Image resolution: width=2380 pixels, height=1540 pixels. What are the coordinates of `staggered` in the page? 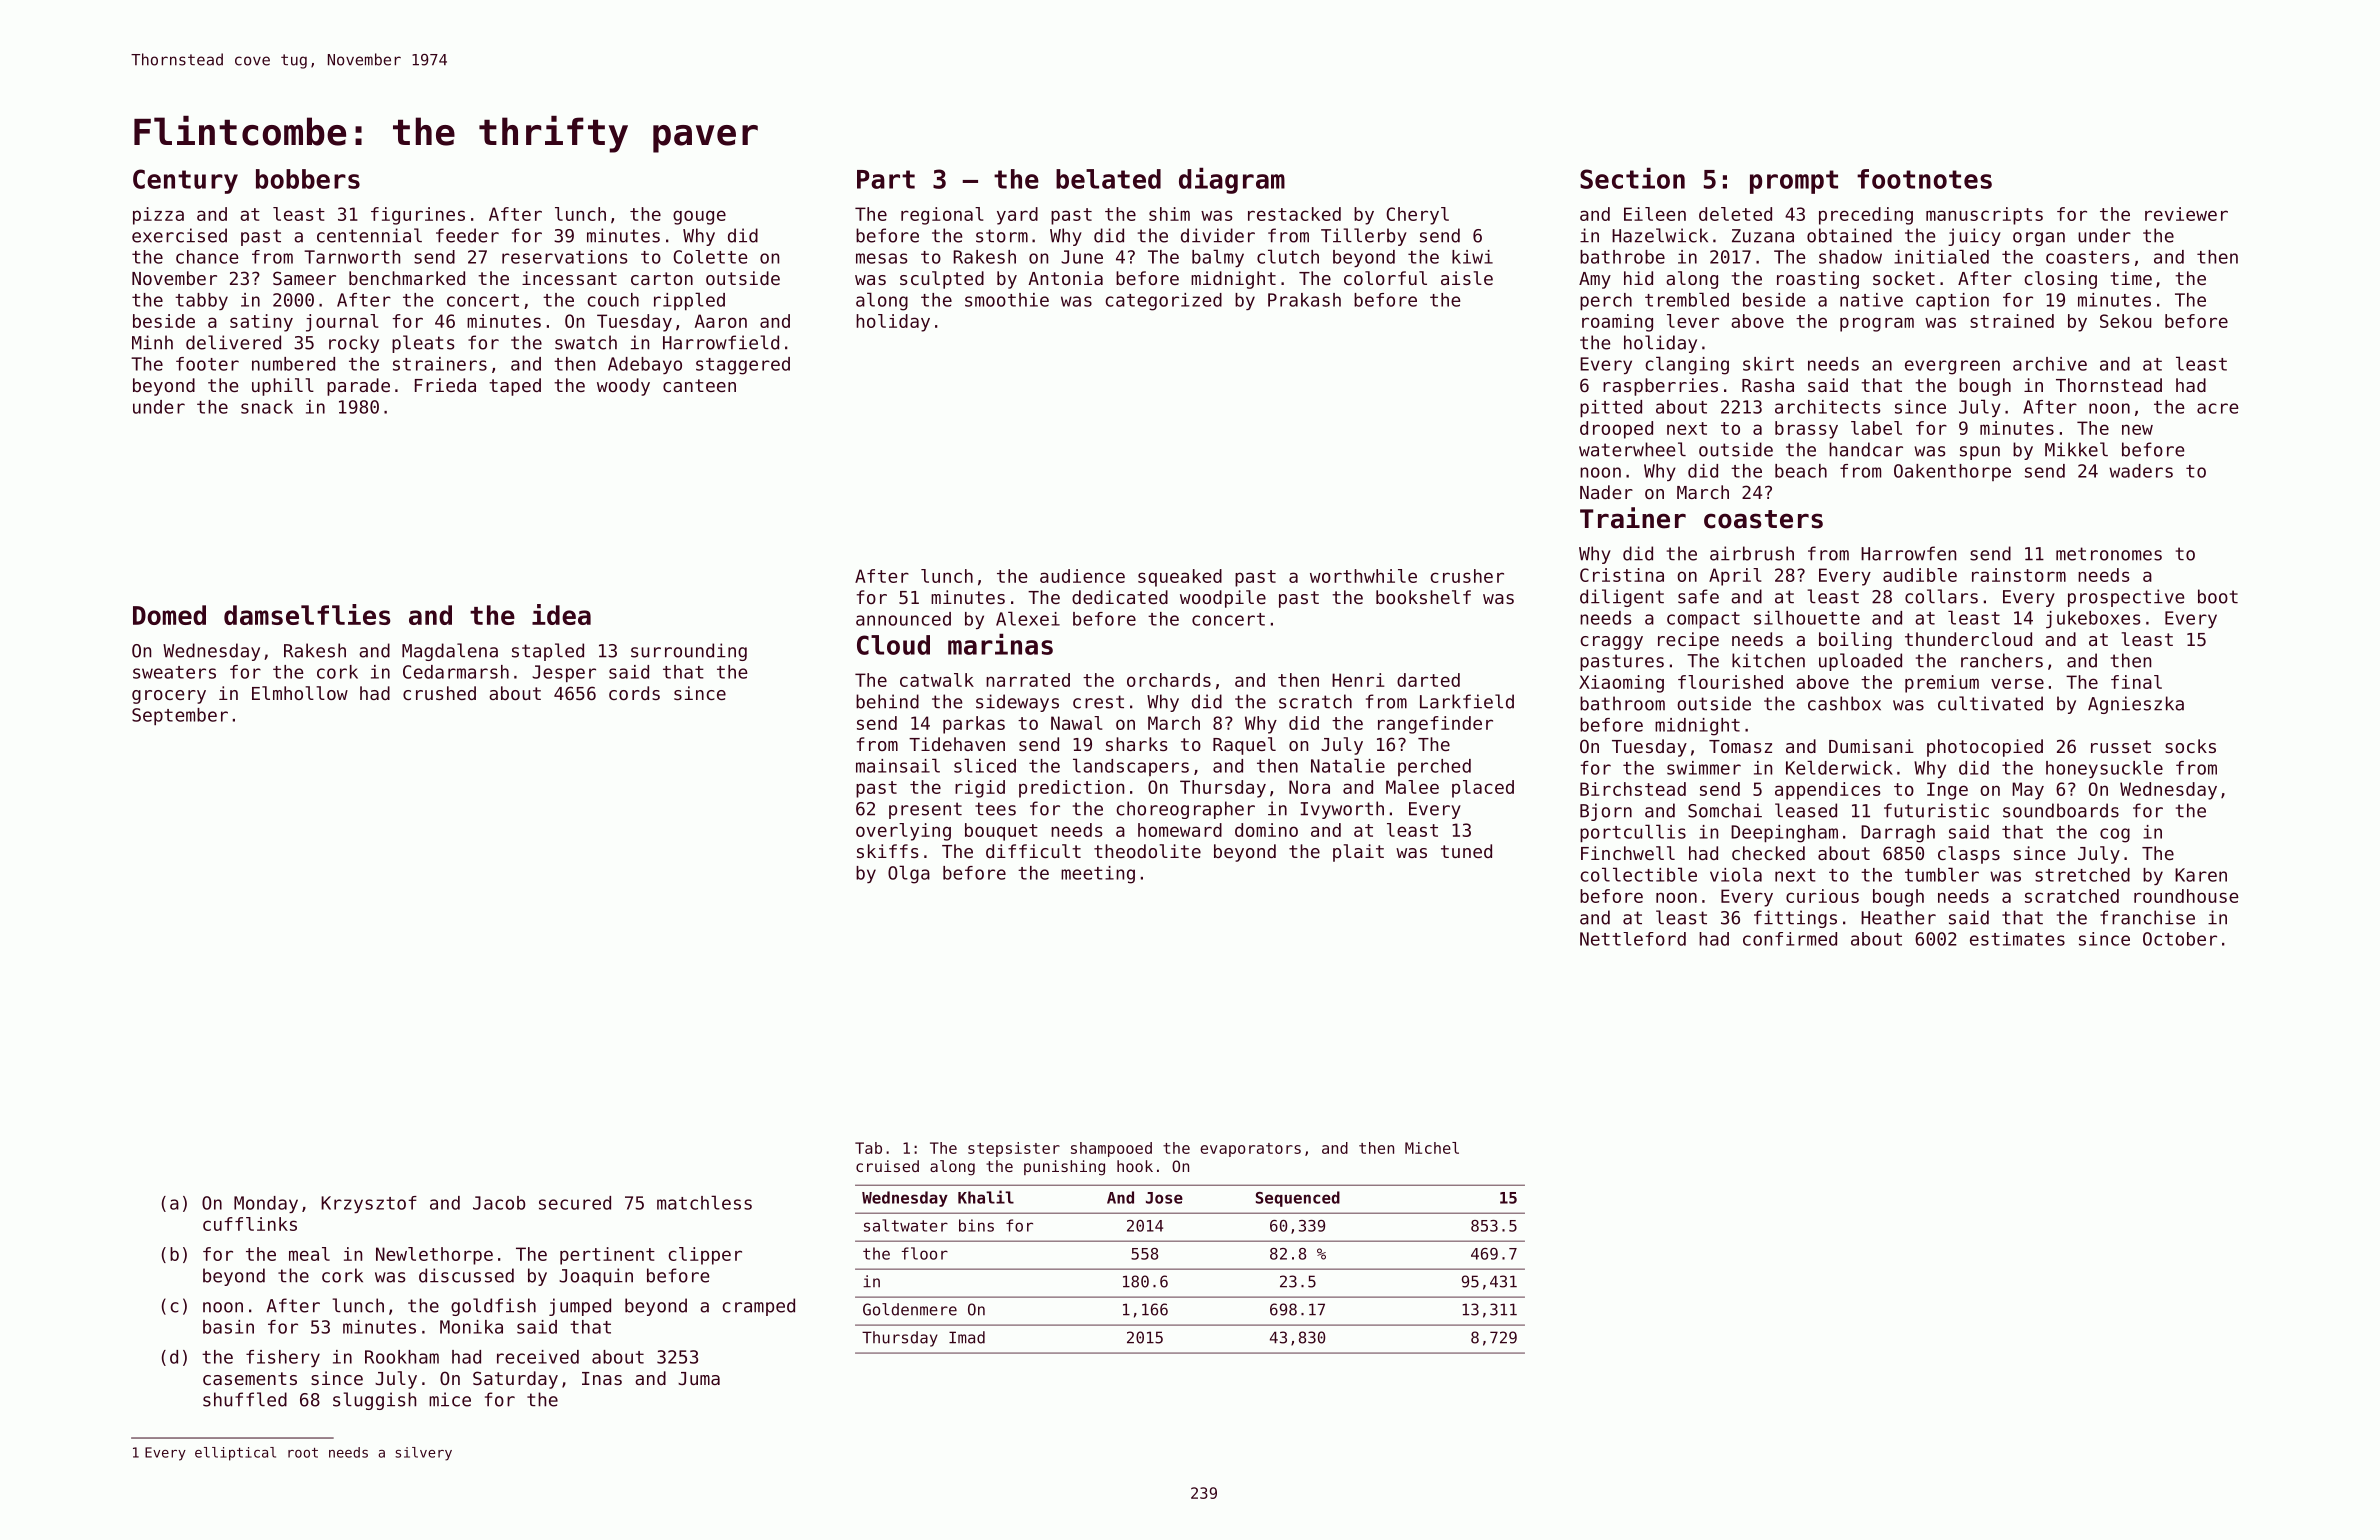 It's located at (743, 366).
